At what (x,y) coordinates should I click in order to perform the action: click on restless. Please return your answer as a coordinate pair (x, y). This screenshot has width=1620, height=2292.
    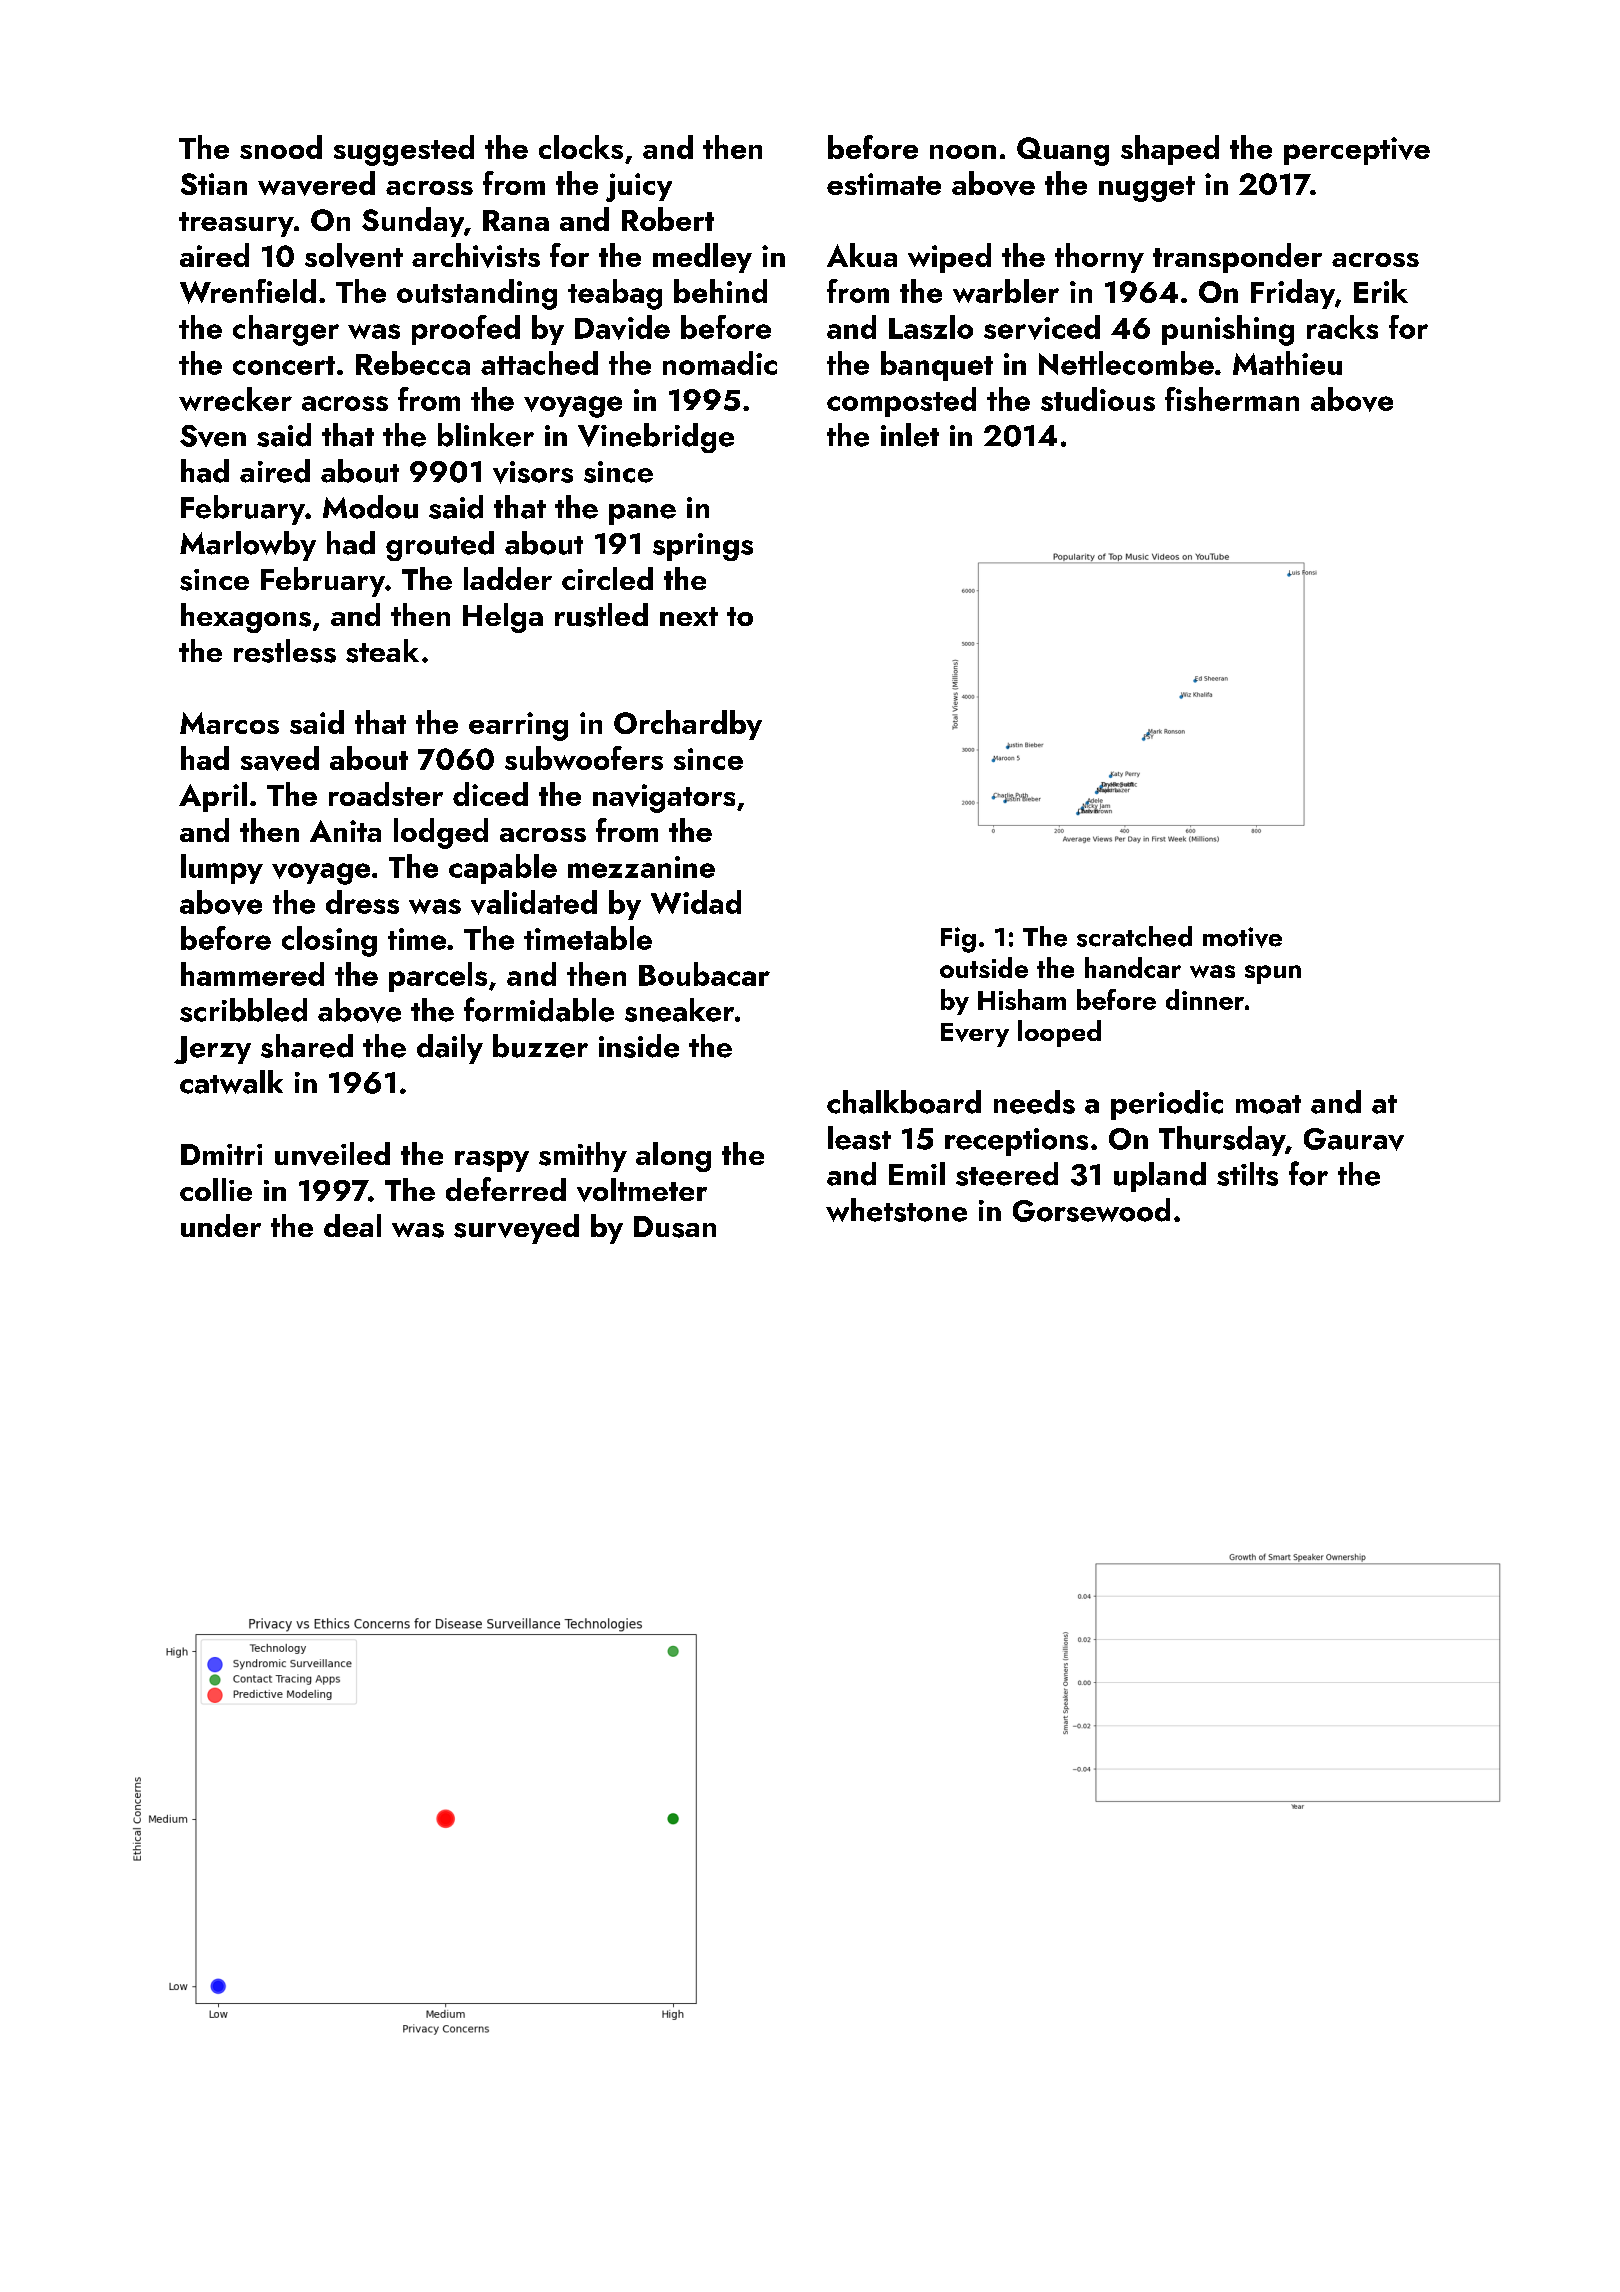
    Looking at the image, I should click on (285, 651).
